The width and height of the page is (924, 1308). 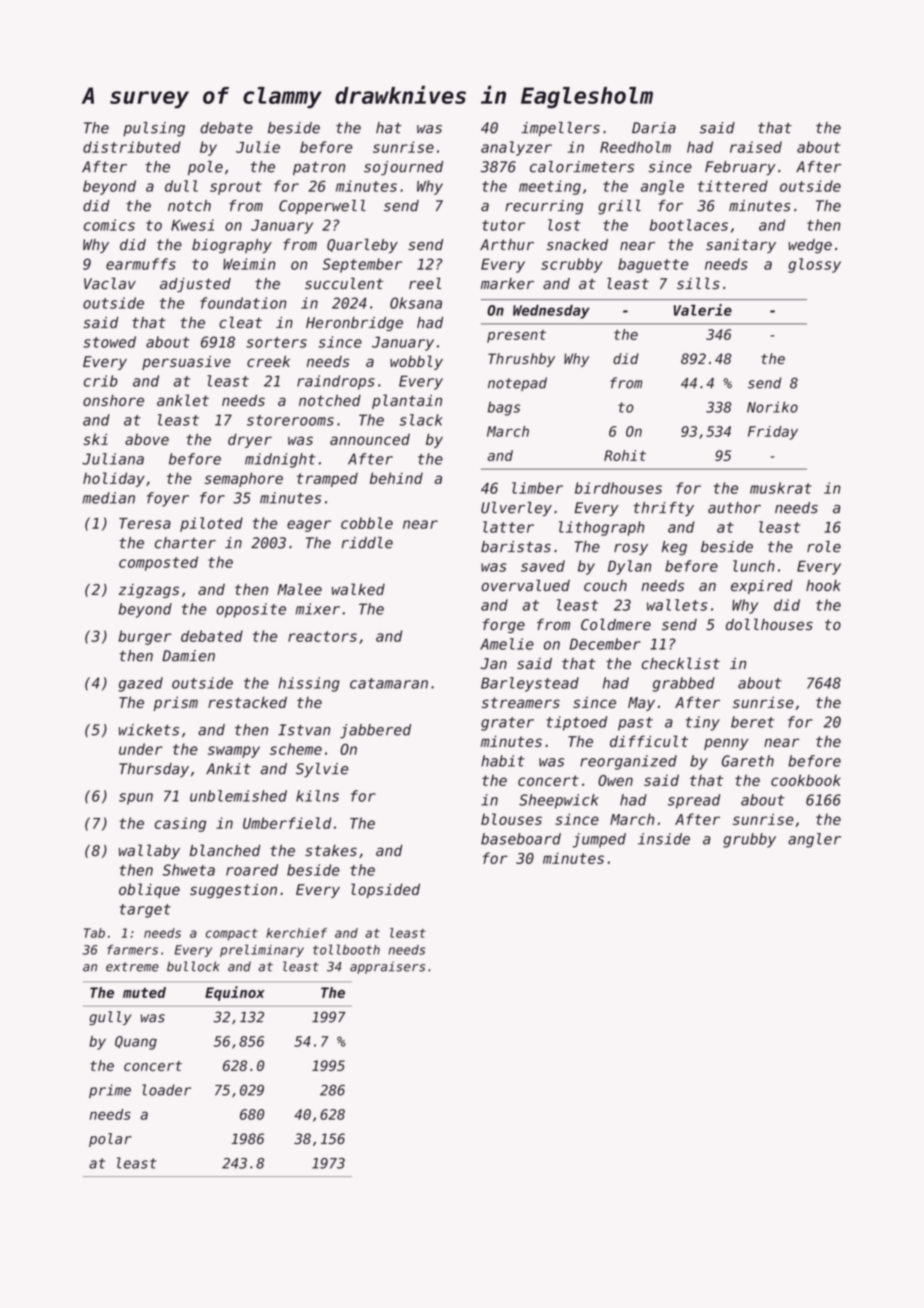 I want to click on loader, so click(x=166, y=1090).
